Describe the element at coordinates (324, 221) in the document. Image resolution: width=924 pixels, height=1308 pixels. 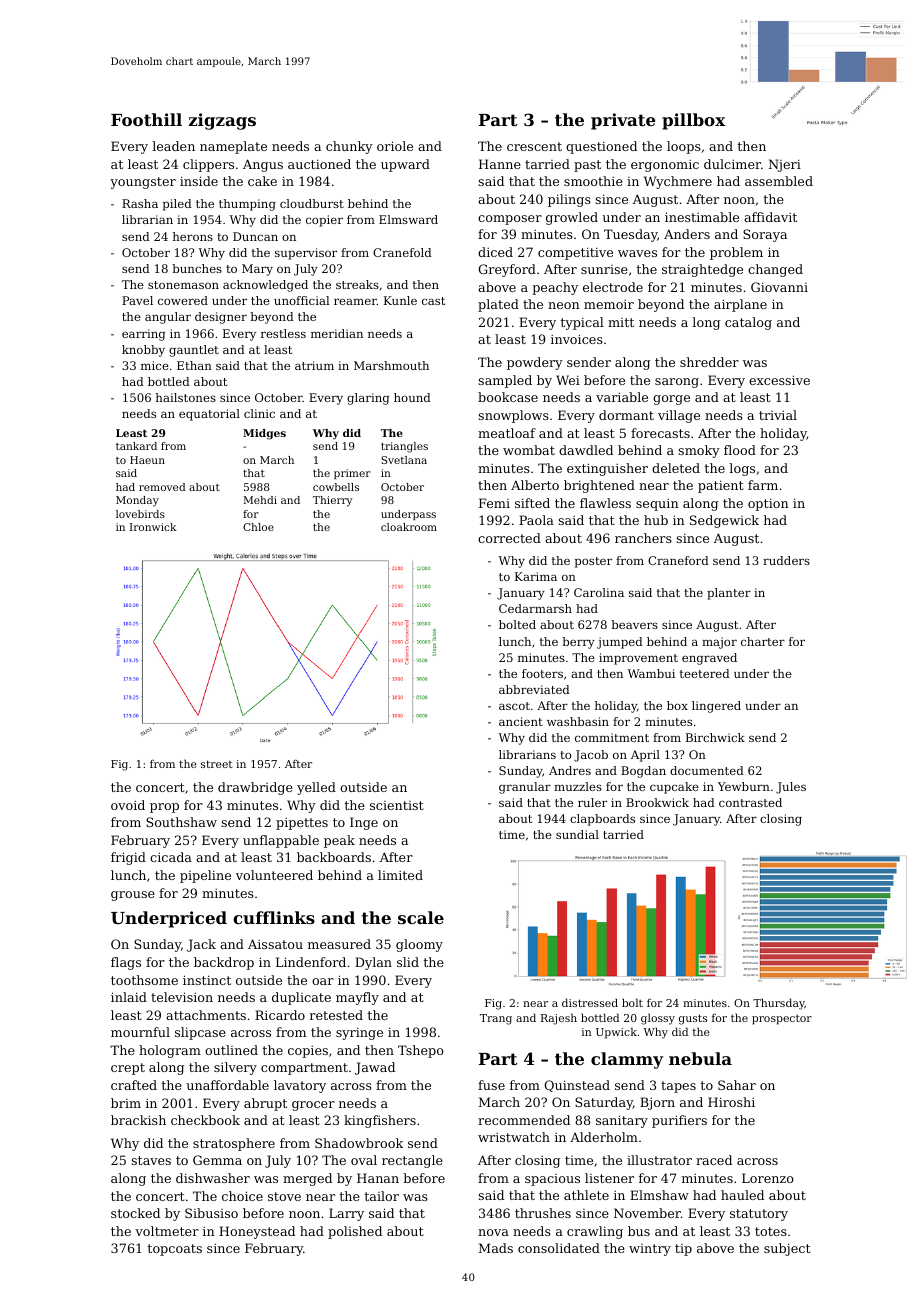
I see `copier` at that location.
